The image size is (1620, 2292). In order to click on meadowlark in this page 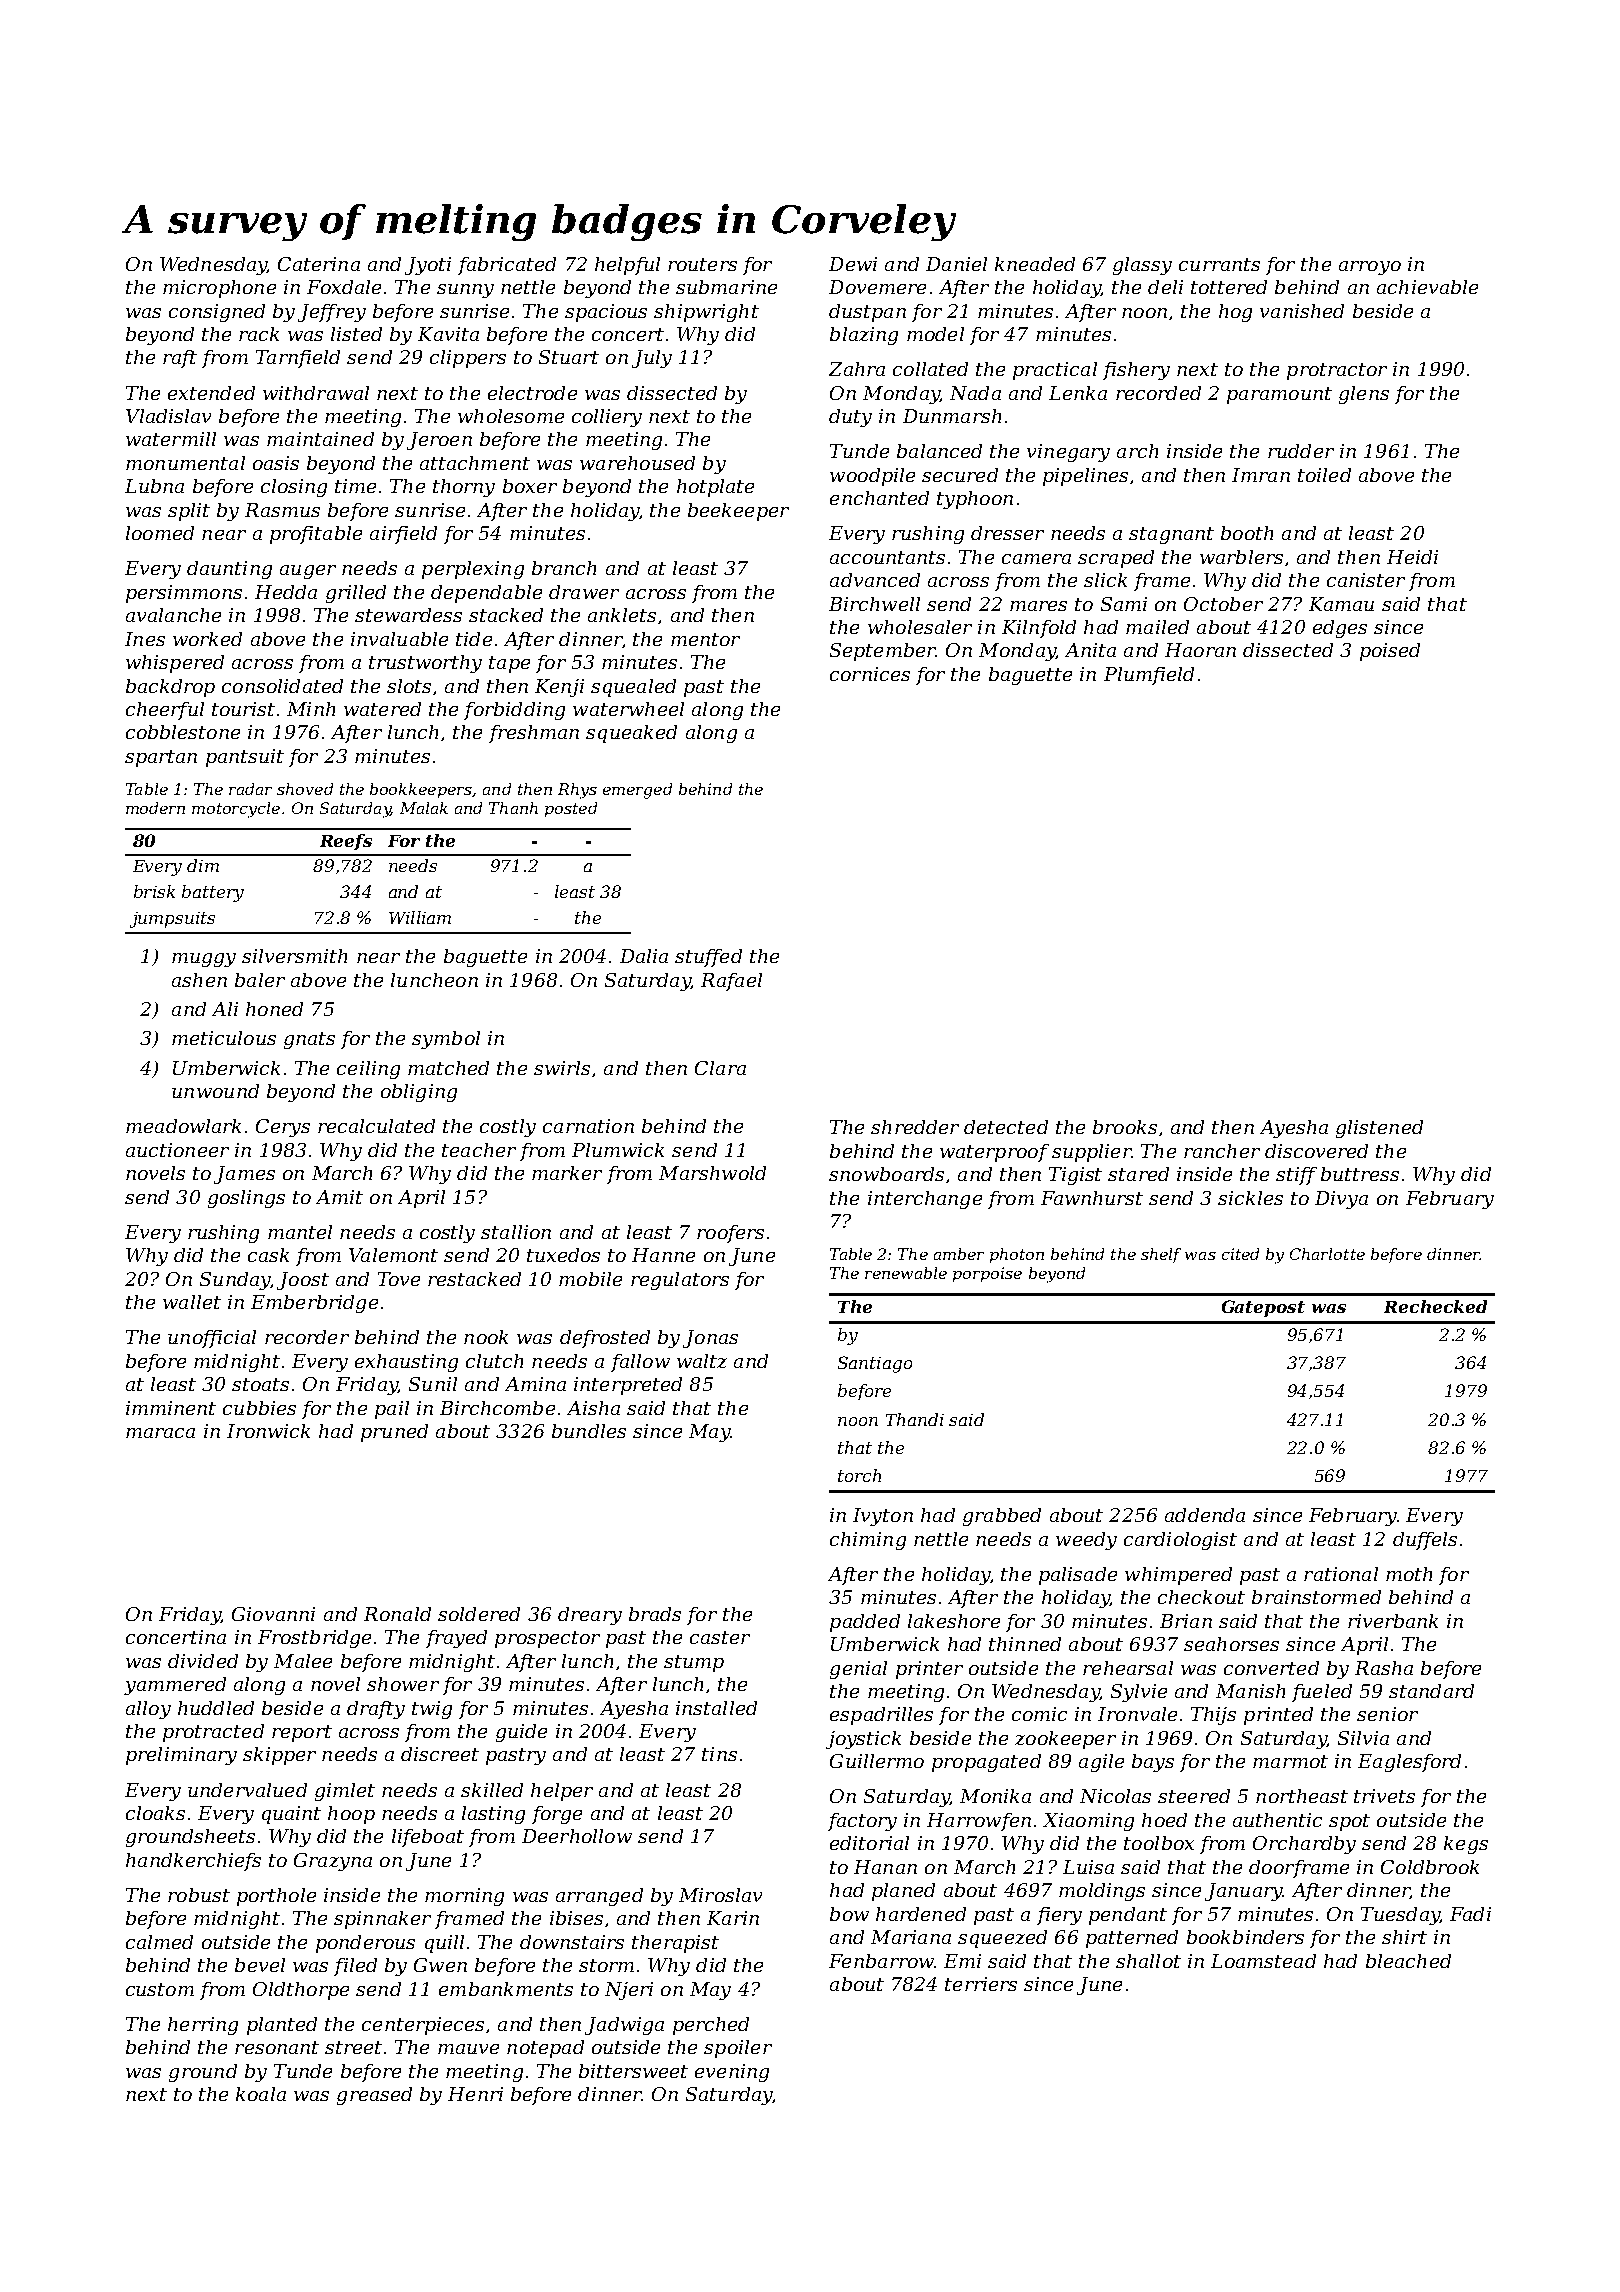, I will do `click(183, 1126)`.
